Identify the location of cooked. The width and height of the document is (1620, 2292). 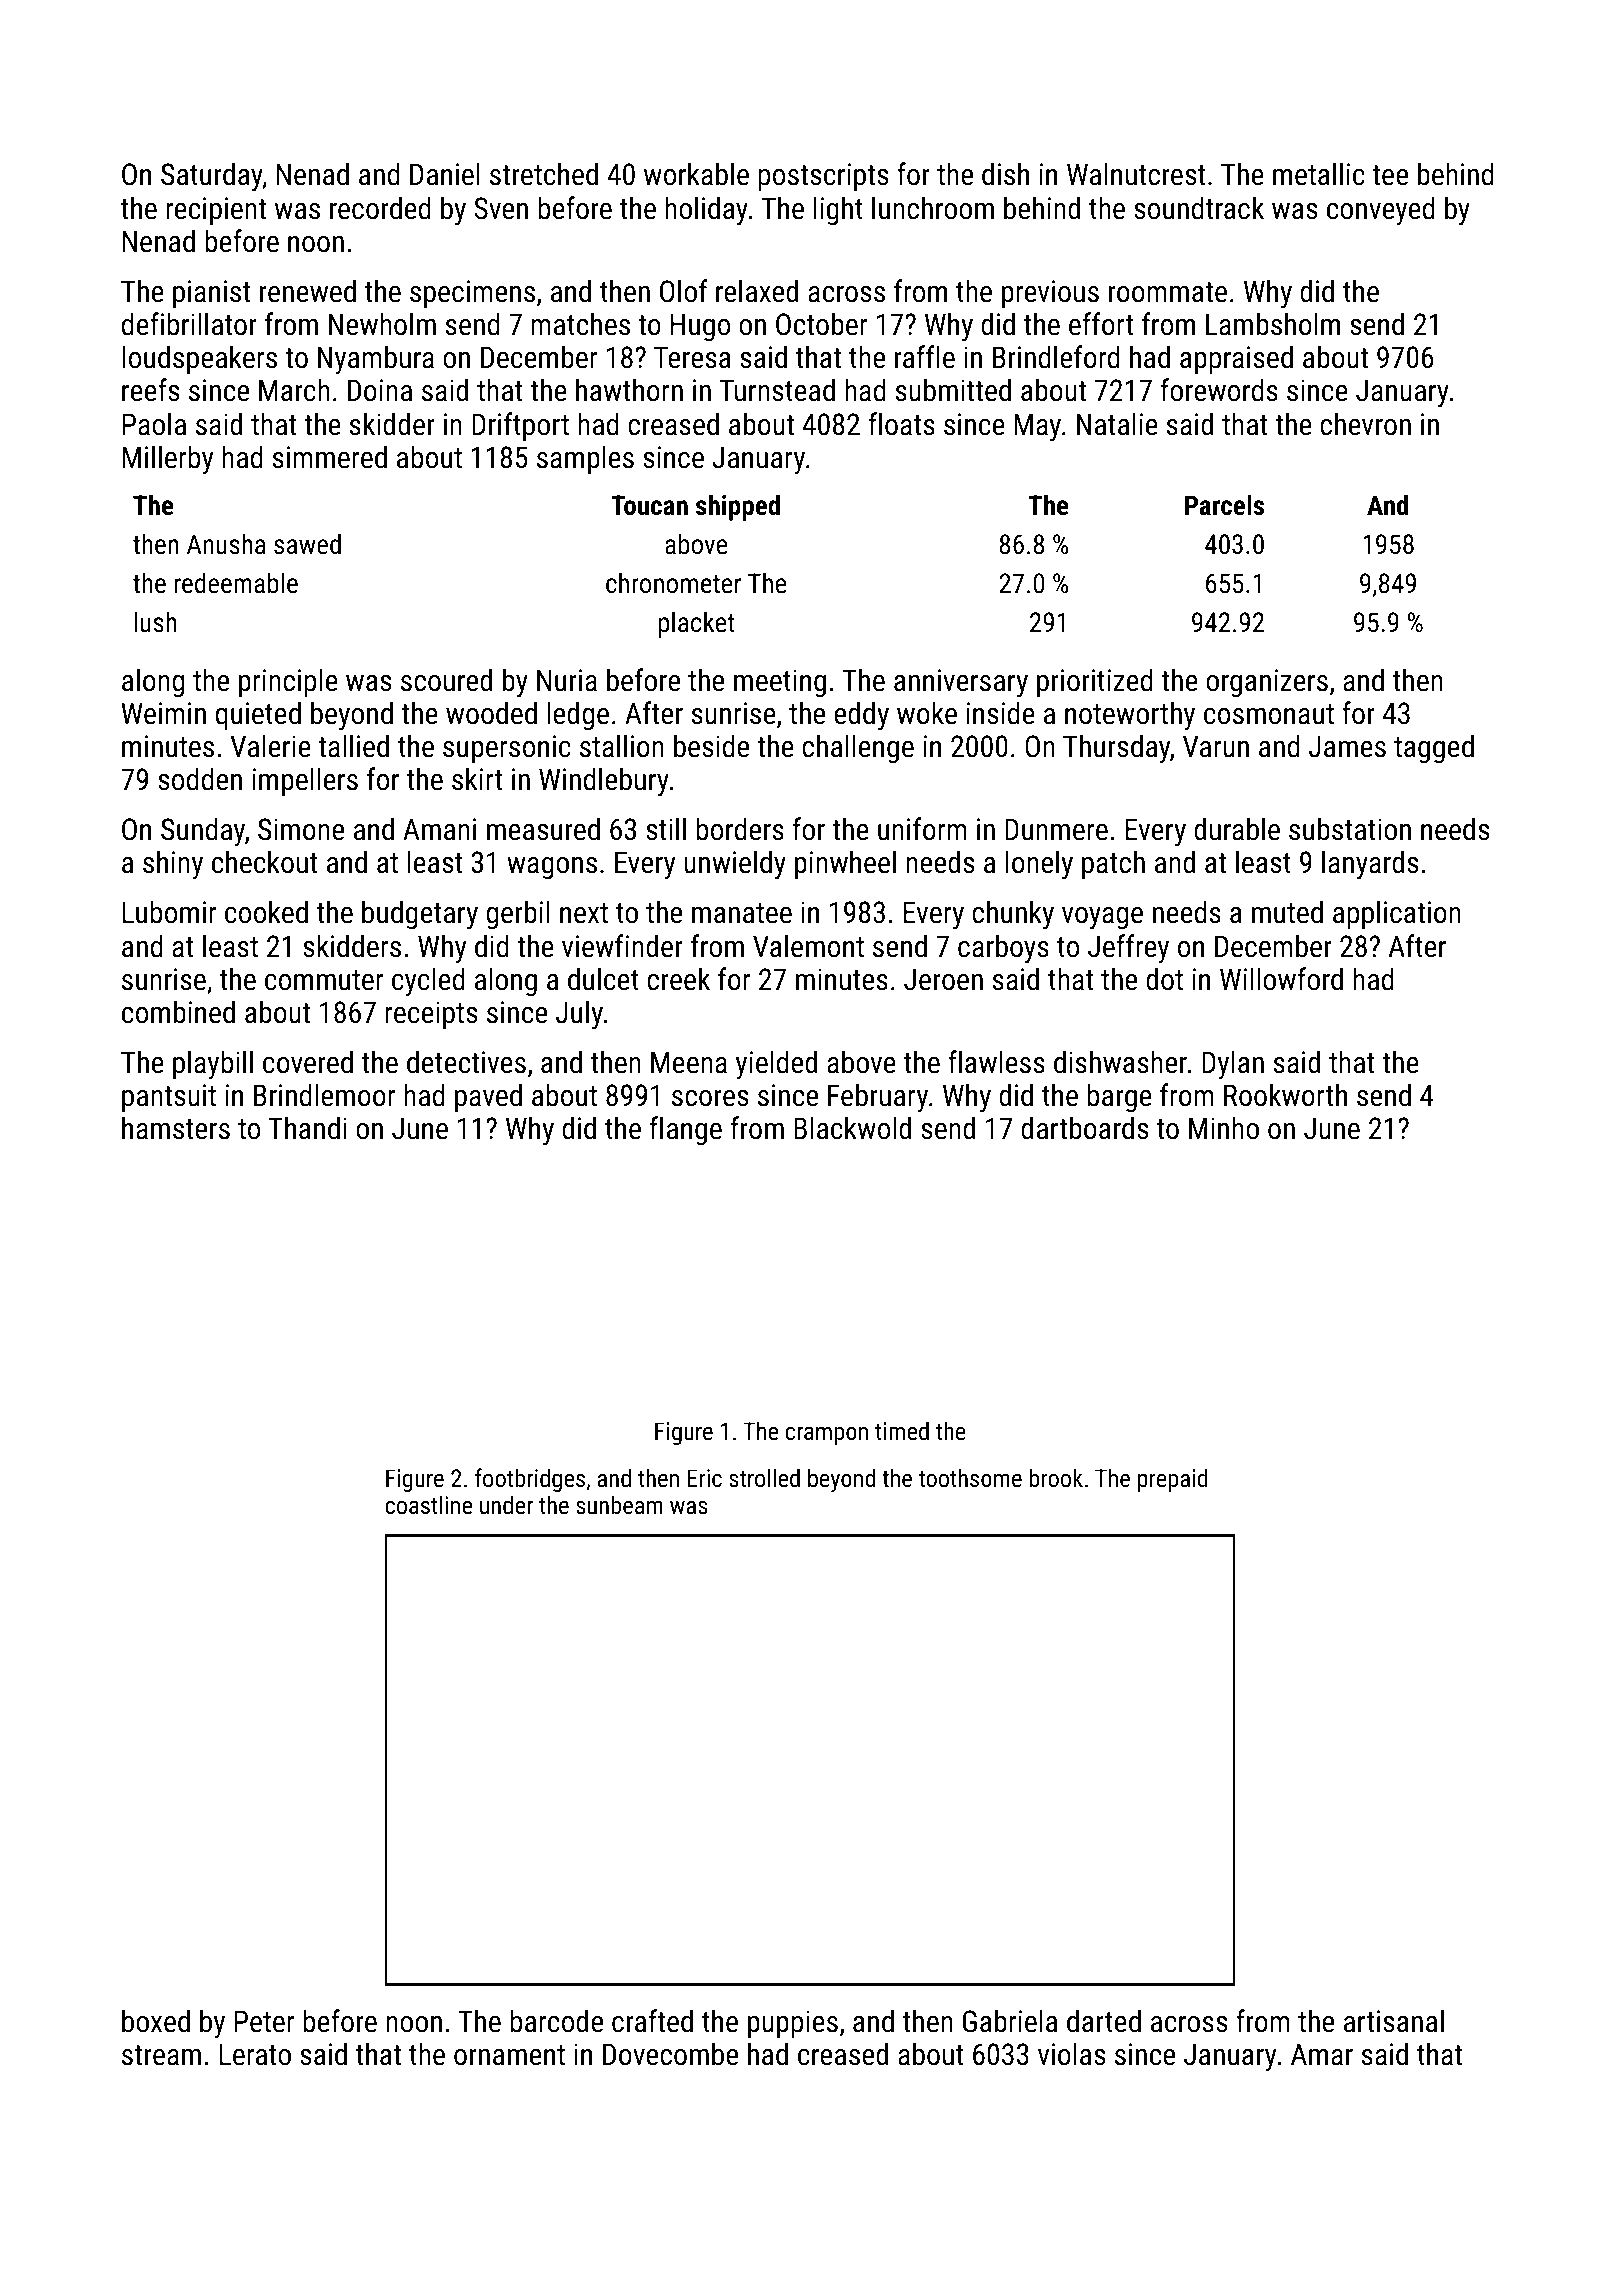
(266, 912).
